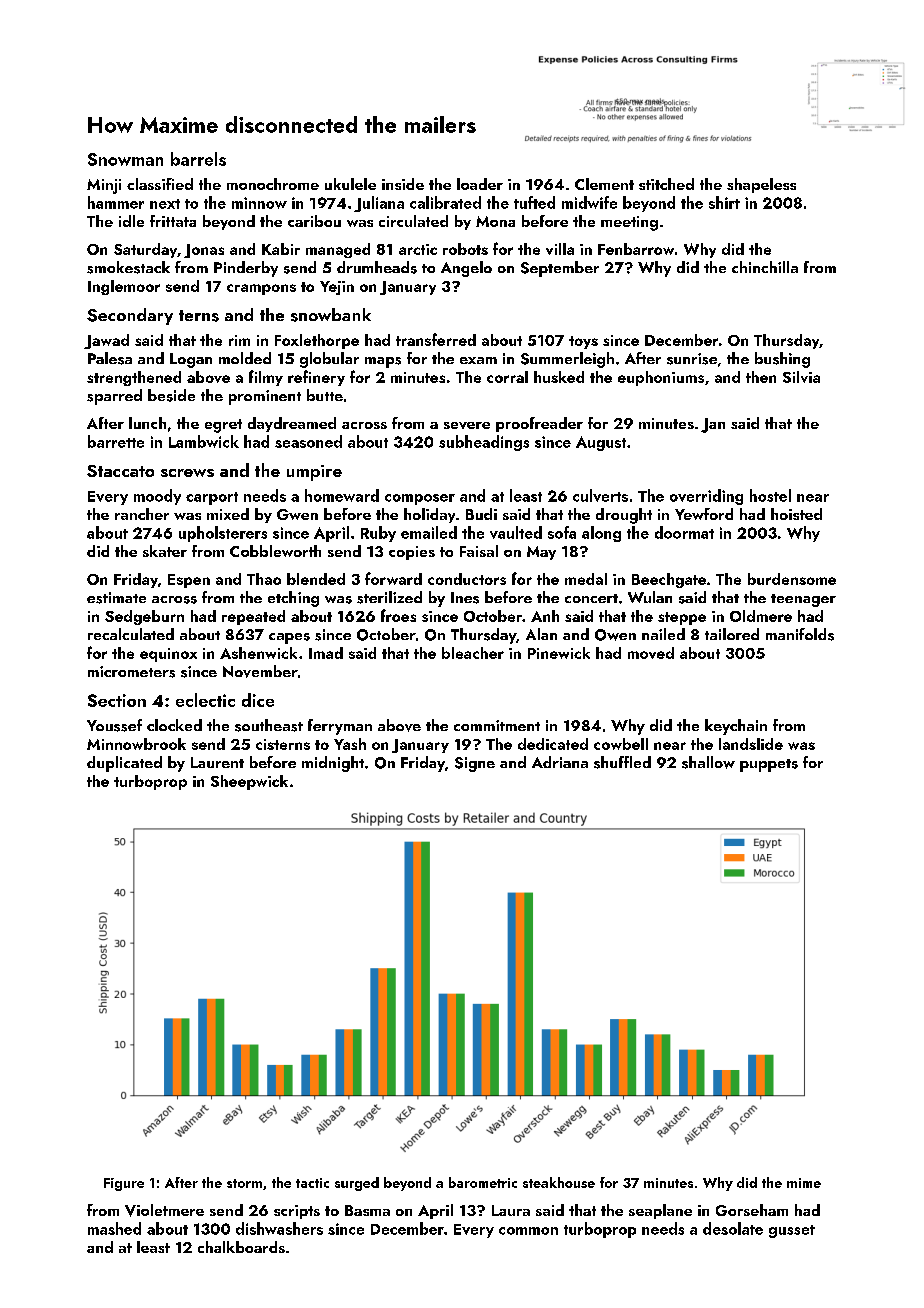 The height and width of the document is (1308, 924). Describe the element at coordinates (246, 269) in the document. I see `Pinderby` at that location.
